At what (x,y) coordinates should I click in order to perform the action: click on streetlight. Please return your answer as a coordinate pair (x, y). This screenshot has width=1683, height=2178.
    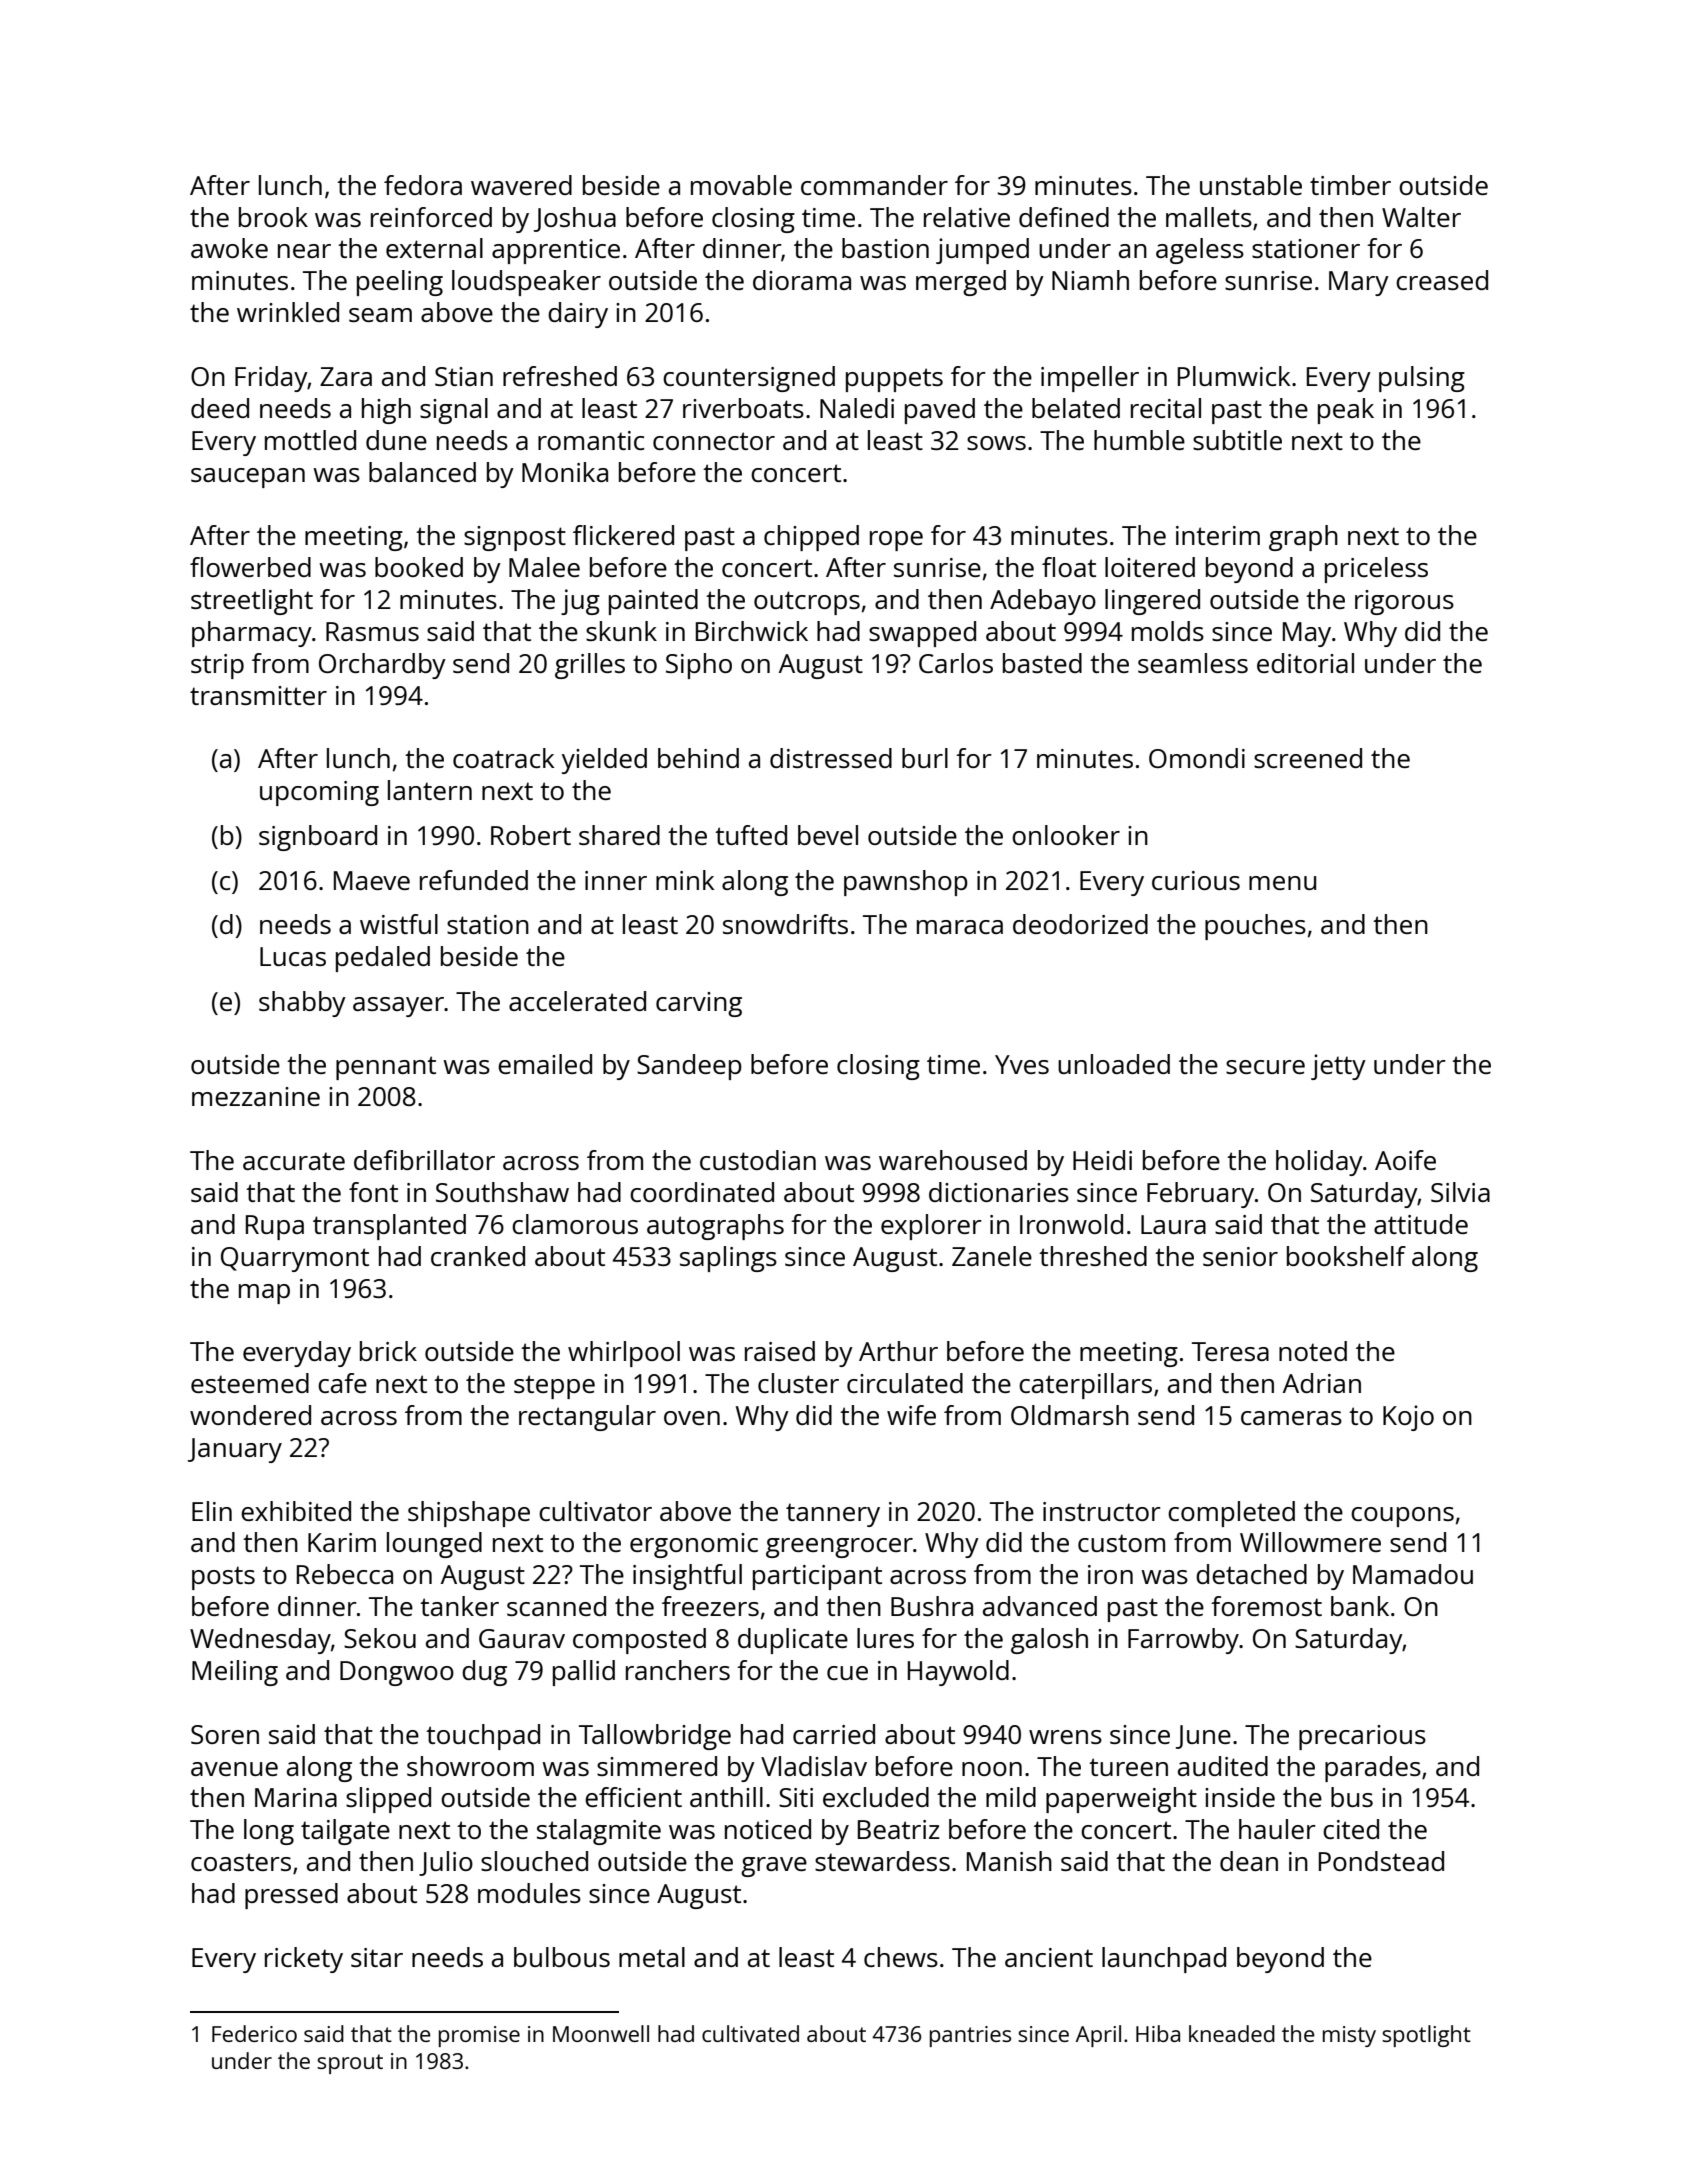
    Looking at the image, I should click on (252, 602).
